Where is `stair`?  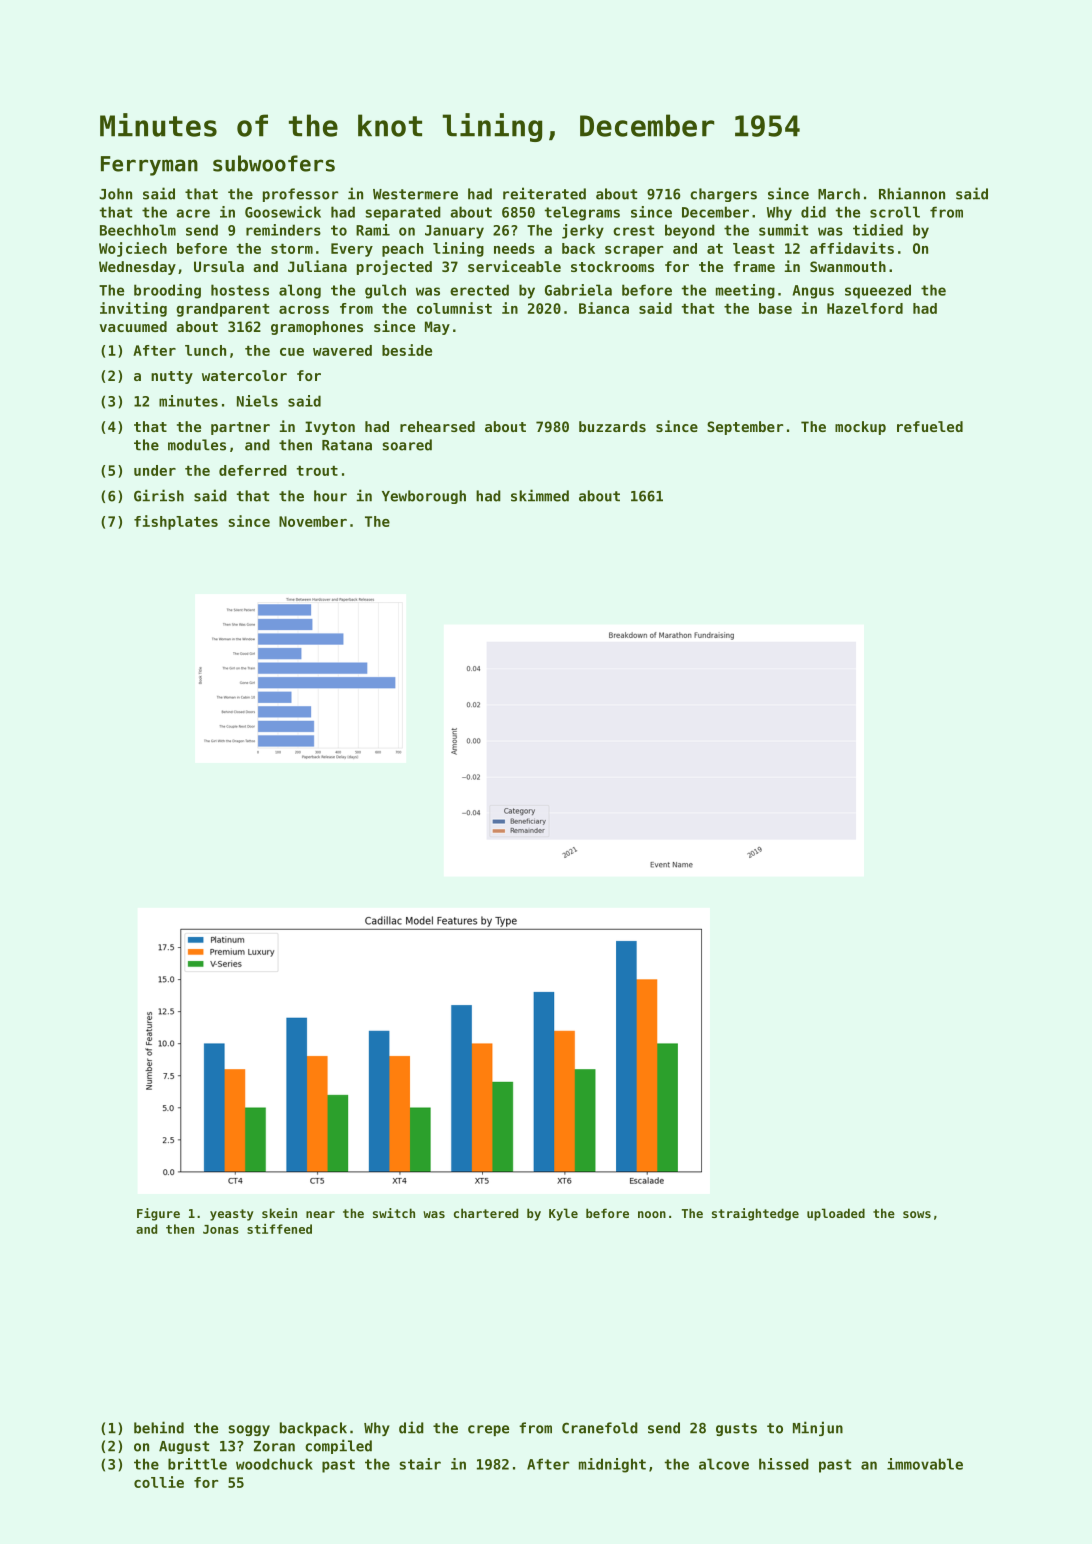 stair is located at coordinates (420, 1464).
